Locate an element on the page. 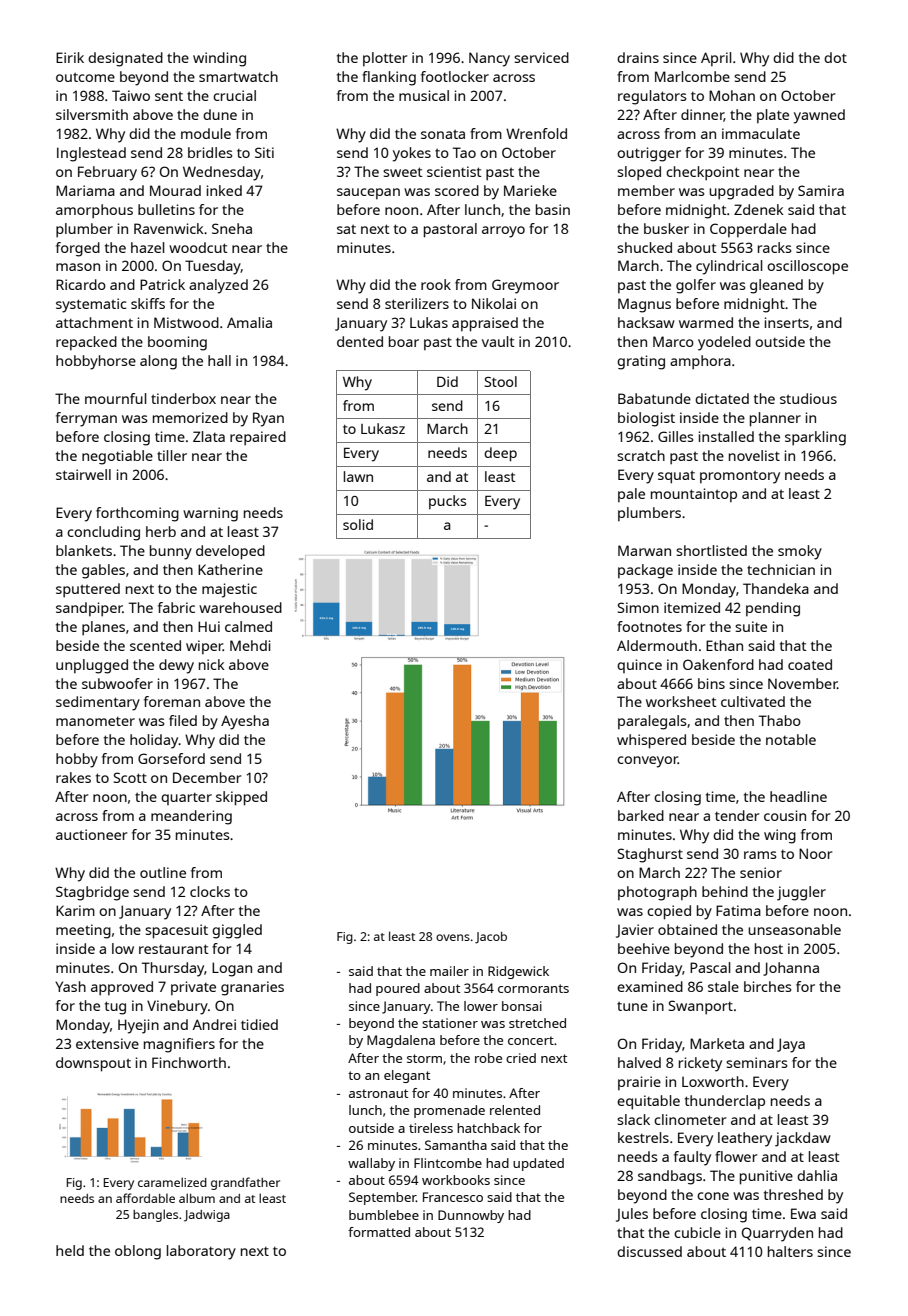 This image has height=1316, width=908. Ayesha is located at coordinates (245, 722).
